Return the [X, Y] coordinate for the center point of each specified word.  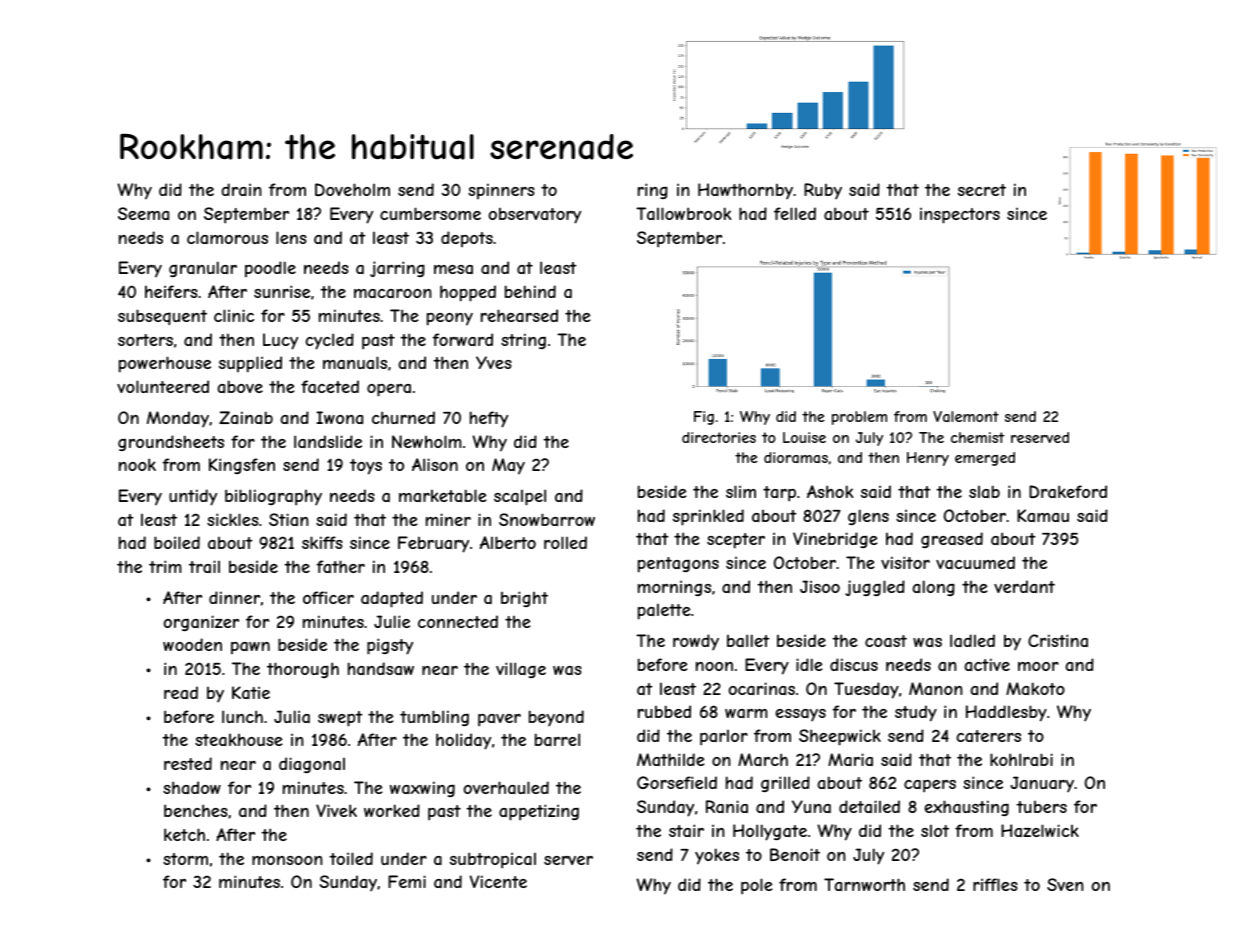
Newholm [427, 441]
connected [458, 621]
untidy [193, 497]
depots [467, 239]
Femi [407, 881]
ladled [972, 640]
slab [984, 491]
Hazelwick [1040, 830]
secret [982, 190]
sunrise [282, 291]
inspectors [960, 215]
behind [530, 291]
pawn [250, 648]
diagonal [312, 765]
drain [241, 189]
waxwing [422, 789]
